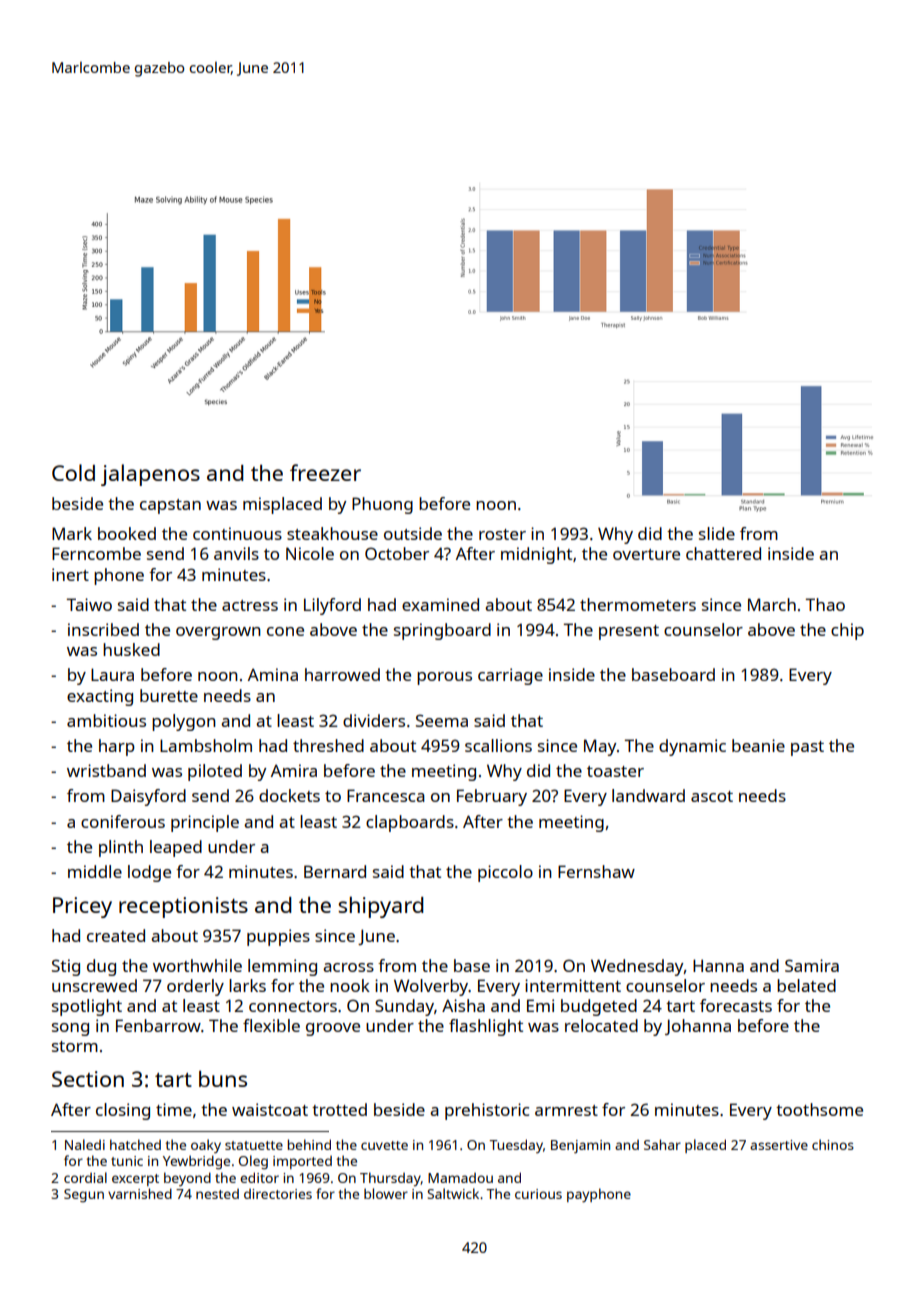 The height and width of the document is (1308, 924). What do you see at coordinates (106, 770) in the document?
I see `wristband` at bounding box center [106, 770].
